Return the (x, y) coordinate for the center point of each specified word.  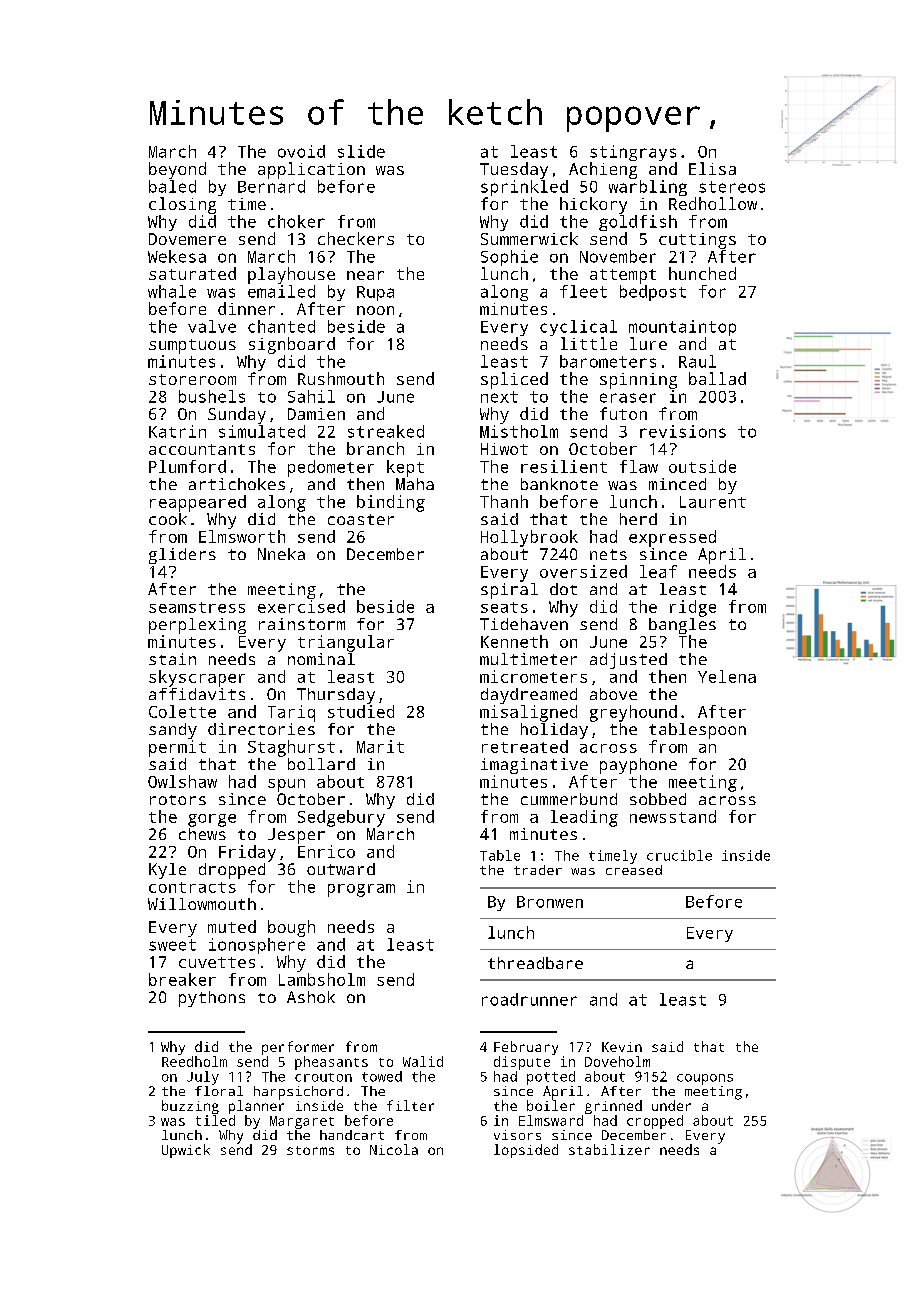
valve (212, 326)
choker (296, 221)
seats (504, 607)
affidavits (197, 694)
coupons (705, 1079)
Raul (697, 361)
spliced (514, 380)
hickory (593, 205)
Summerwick (529, 238)
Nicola (394, 1149)
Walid (423, 1061)
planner (256, 1107)
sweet (172, 945)
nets (608, 554)
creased (634, 870)
